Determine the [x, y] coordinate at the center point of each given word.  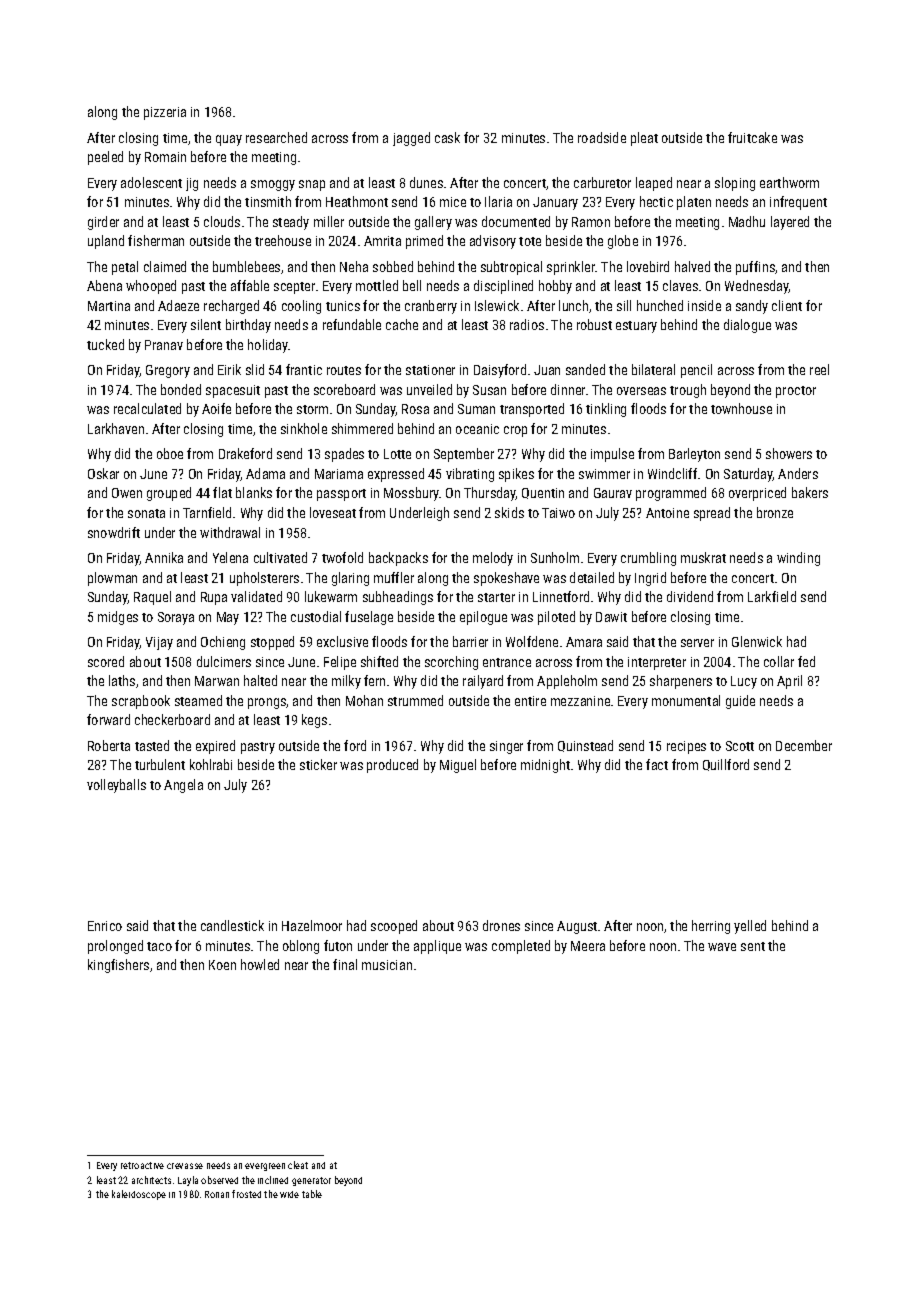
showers [789, 453]
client [787, 305]
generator [311, 1181]
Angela [183, 786]
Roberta [109, 745]
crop [515, 431]
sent [753, 946]
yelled [750, 927]
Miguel [458, 766]
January [555, 203]
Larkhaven [116, 428]
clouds [222, 221]
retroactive [142, 1165]
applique [437, 947]
